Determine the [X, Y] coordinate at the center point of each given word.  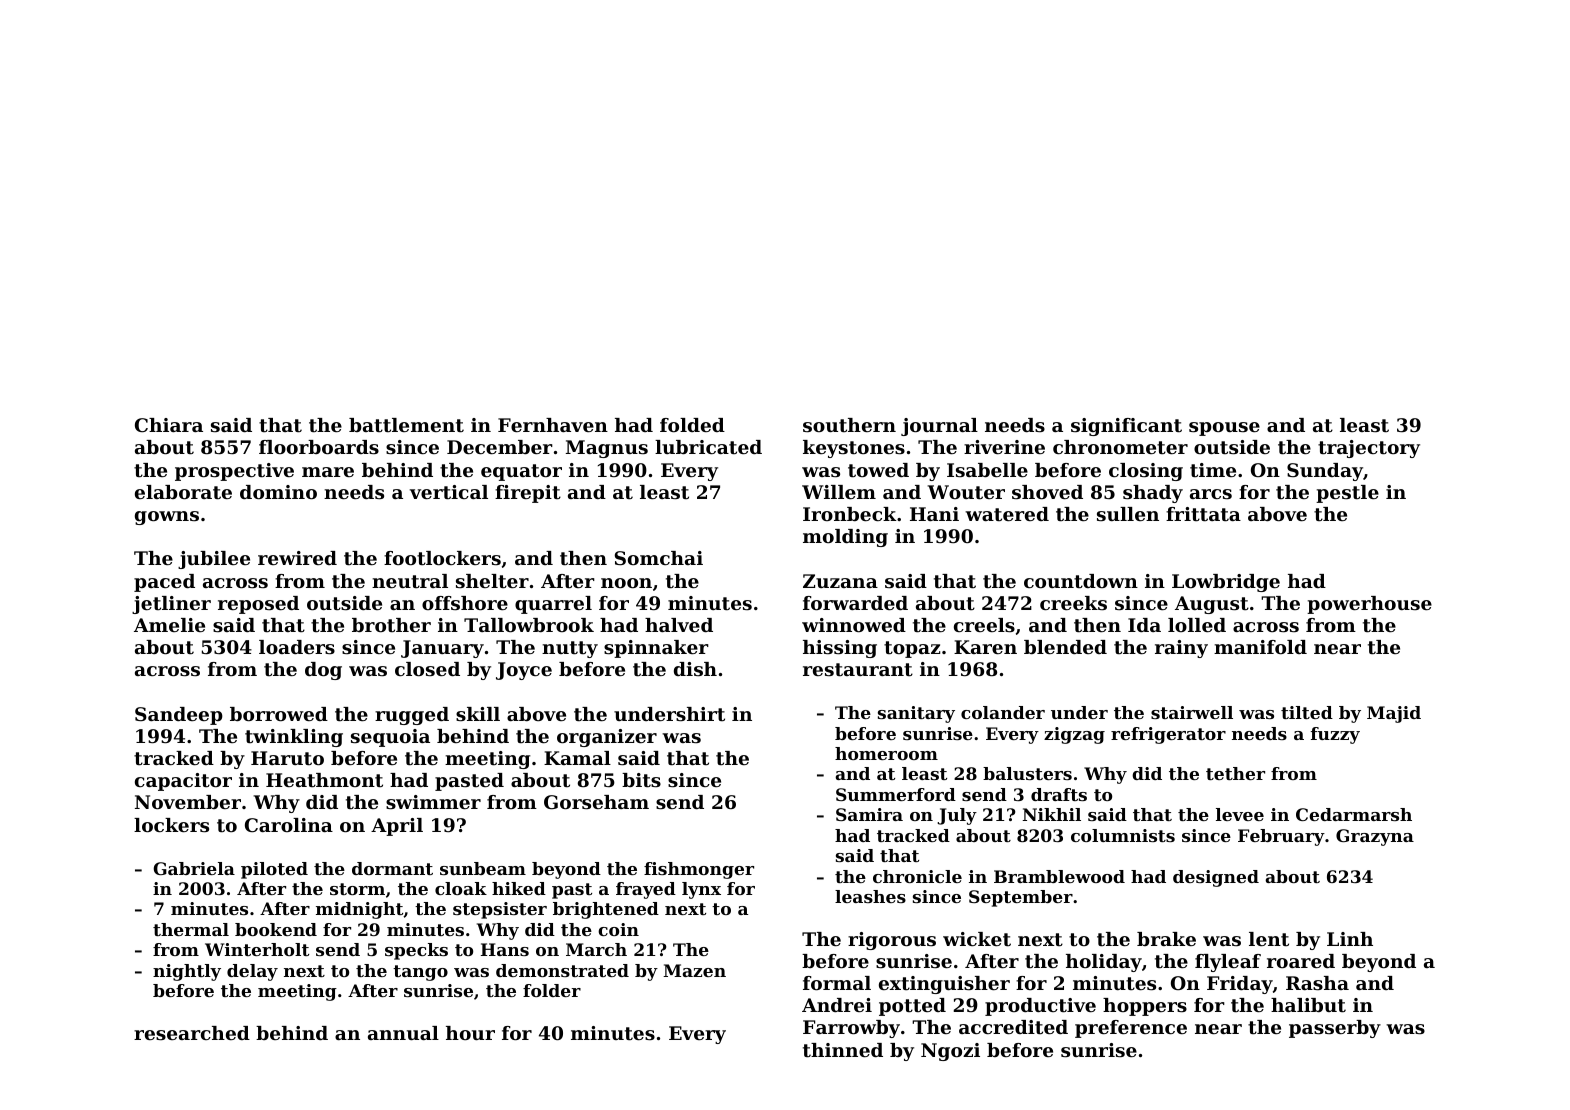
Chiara [169, 425]
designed [1216, 878]
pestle [1347, 494]
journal [939, 427]
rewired [297, 558]
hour [470, 1033]
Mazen [694, 970]
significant [1126, 427]
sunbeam [483, 868]
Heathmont [324, 780]
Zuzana [840, 581]
